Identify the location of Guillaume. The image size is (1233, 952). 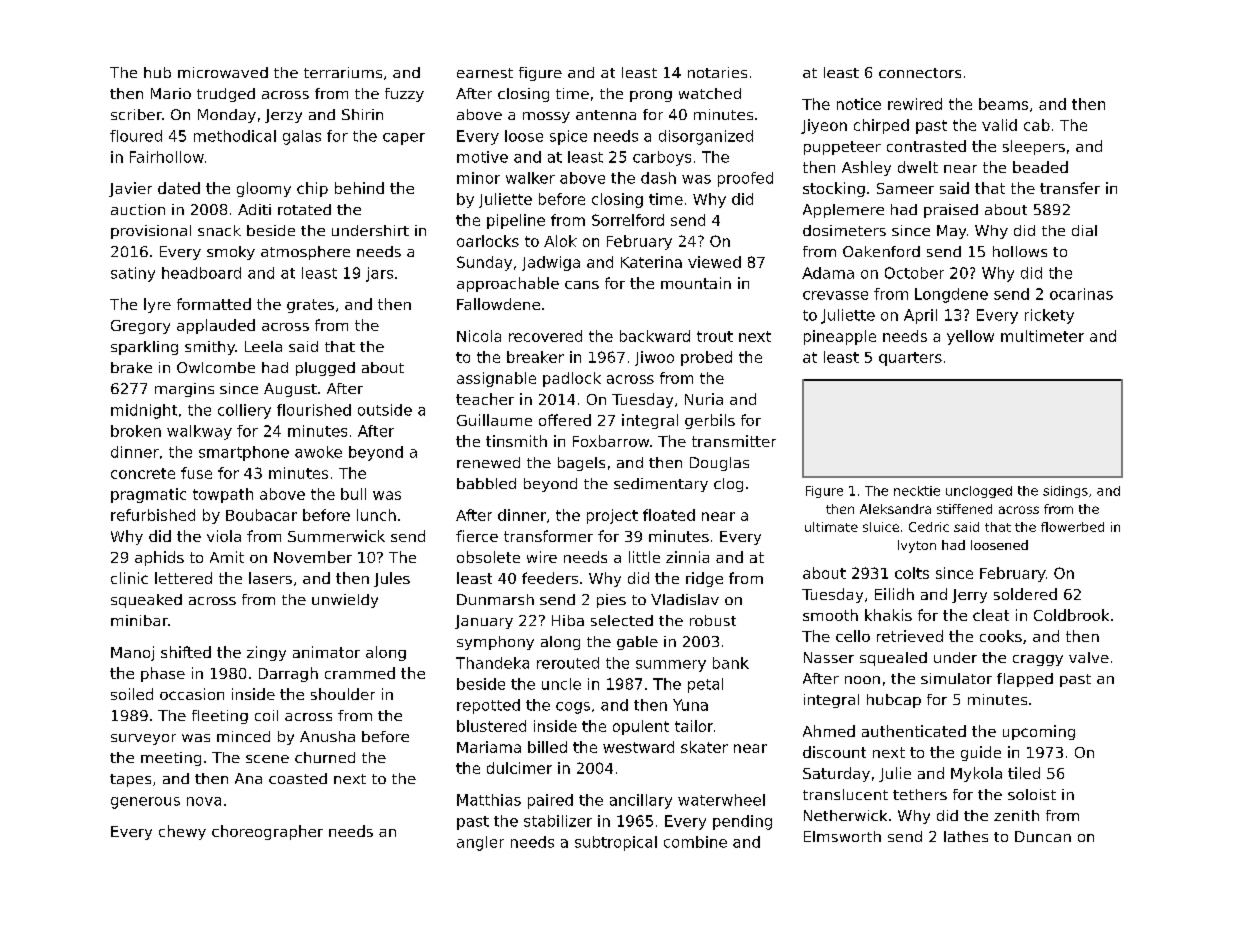
(494, 420).
